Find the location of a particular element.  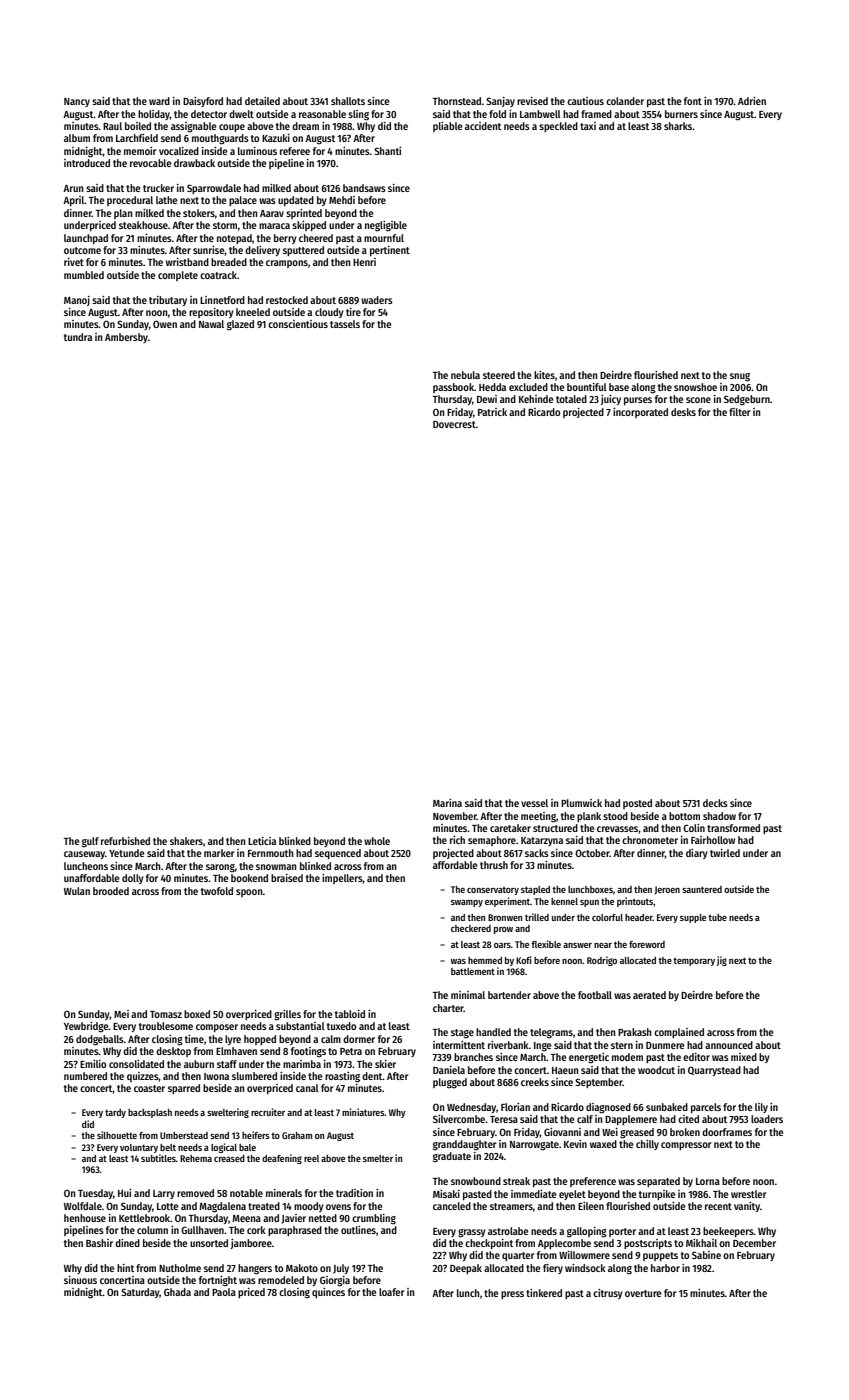

shallots is located at coordinates (348, 101).
